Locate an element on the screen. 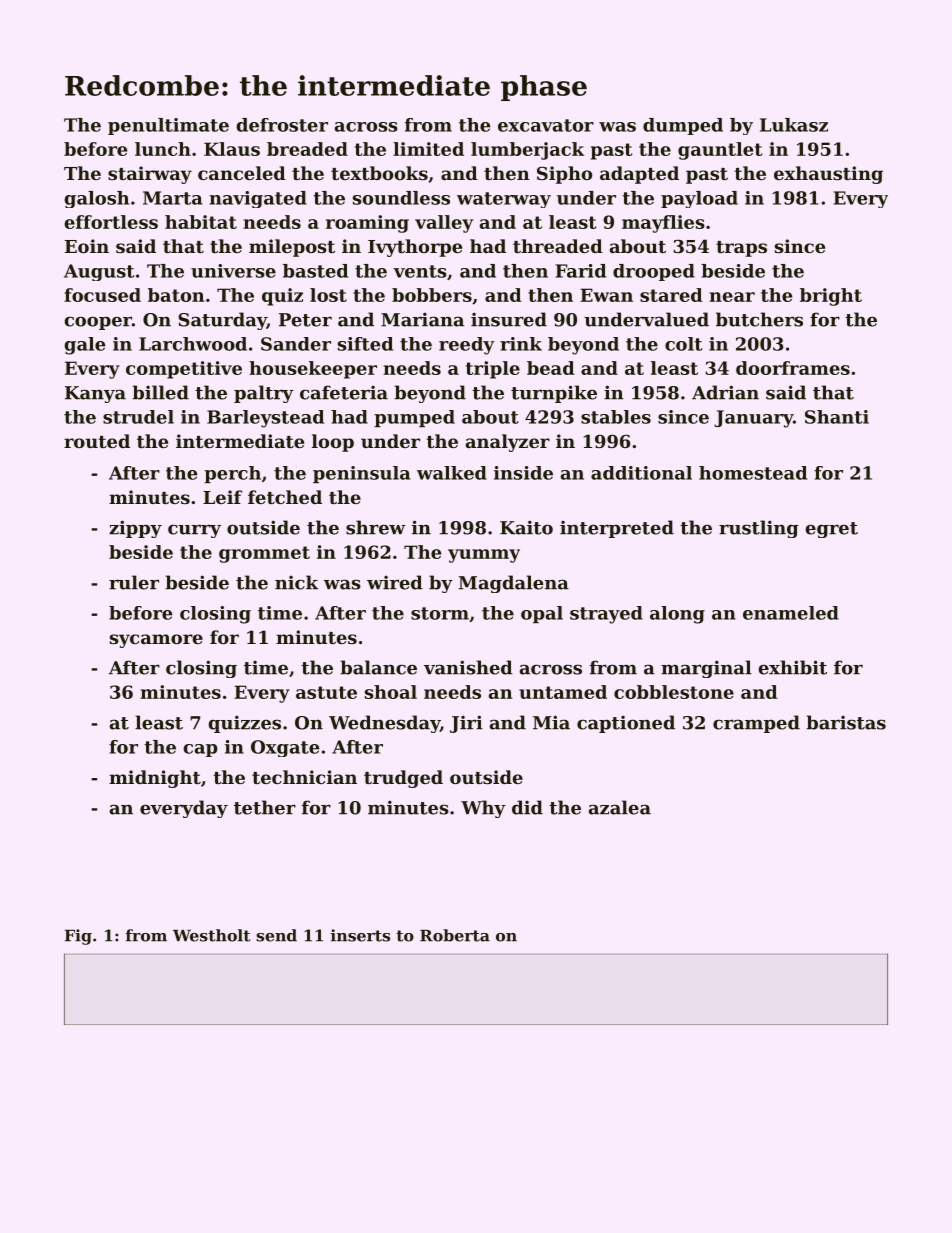 The height and width of the screenshot is (1233, 952). inserts is located at coordinates (360, 935).
